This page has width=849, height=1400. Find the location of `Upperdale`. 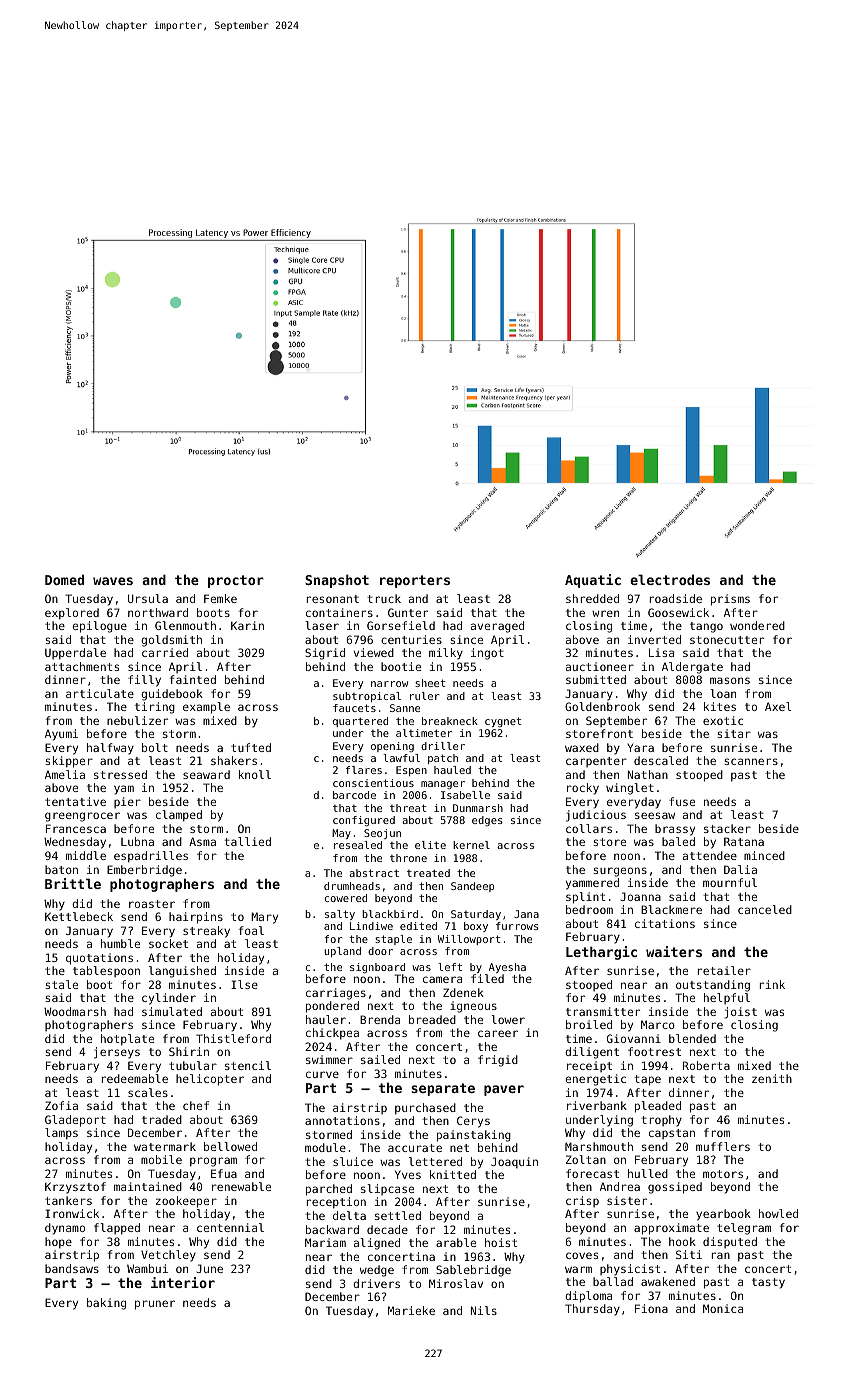

Upperdale is located at coordinates (75, 654).
